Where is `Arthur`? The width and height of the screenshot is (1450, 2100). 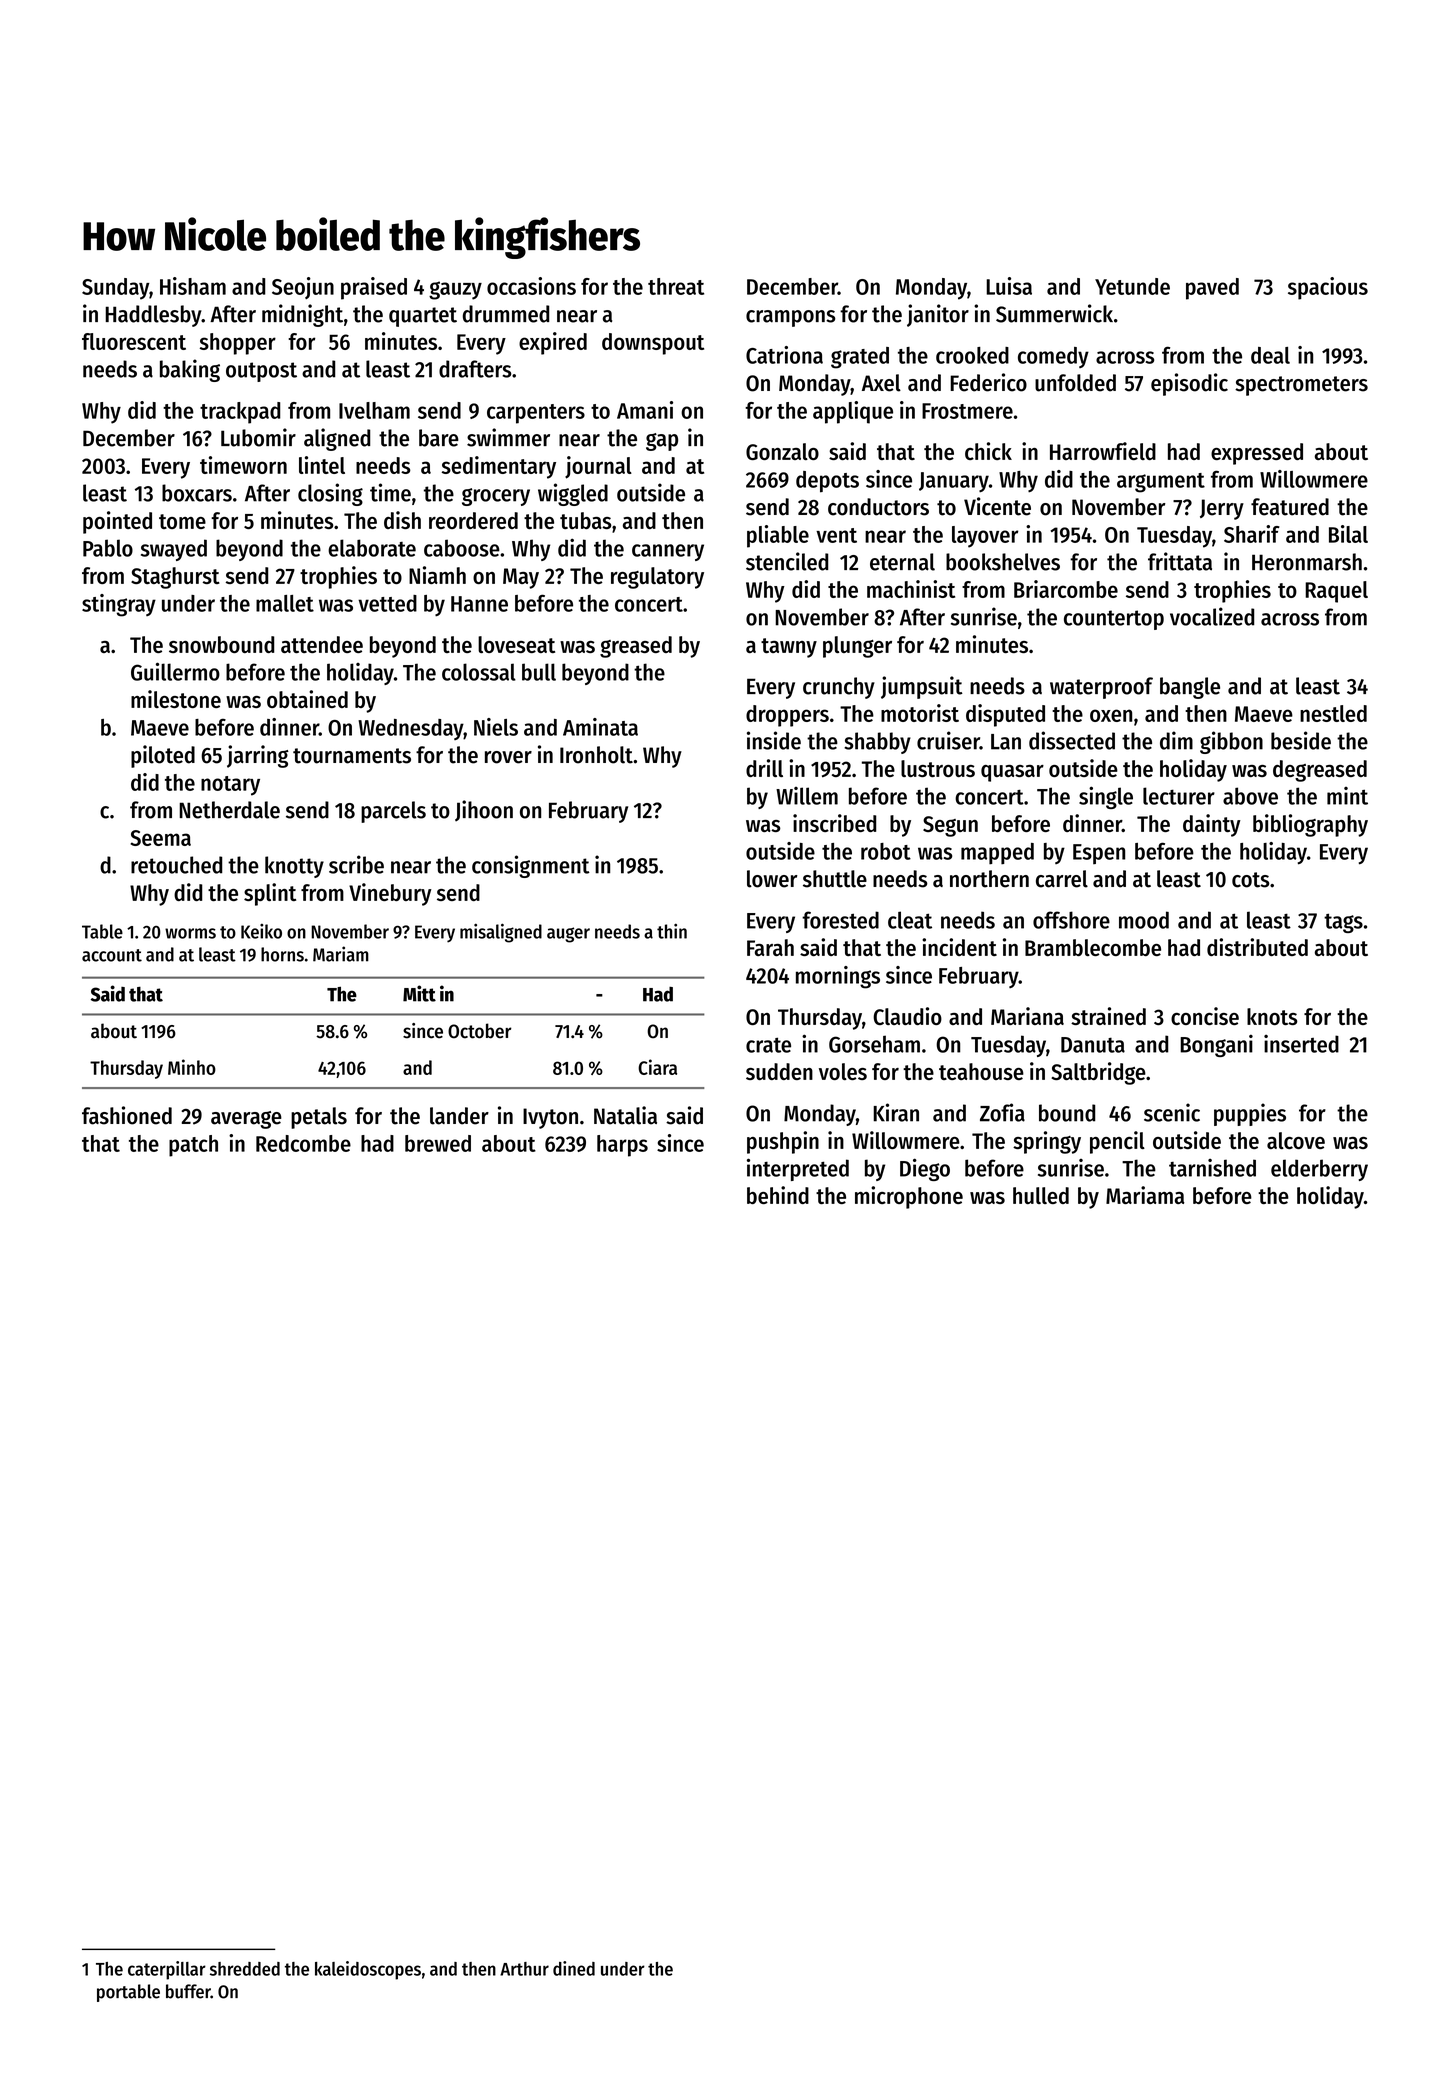
Arthur is located at coordinates (524, 1969).
